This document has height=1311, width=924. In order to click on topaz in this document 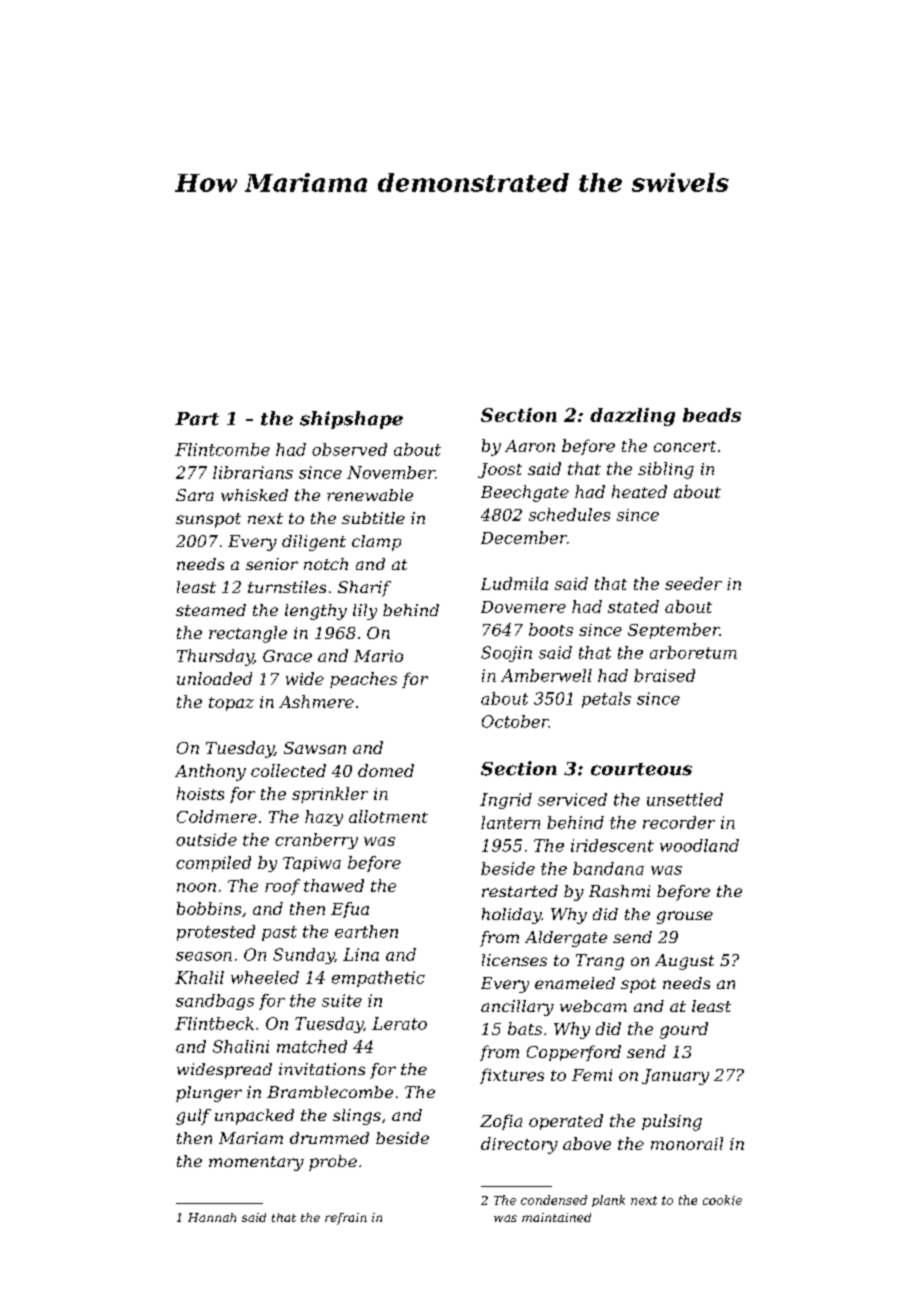, I will do `click(231, 704)`.
